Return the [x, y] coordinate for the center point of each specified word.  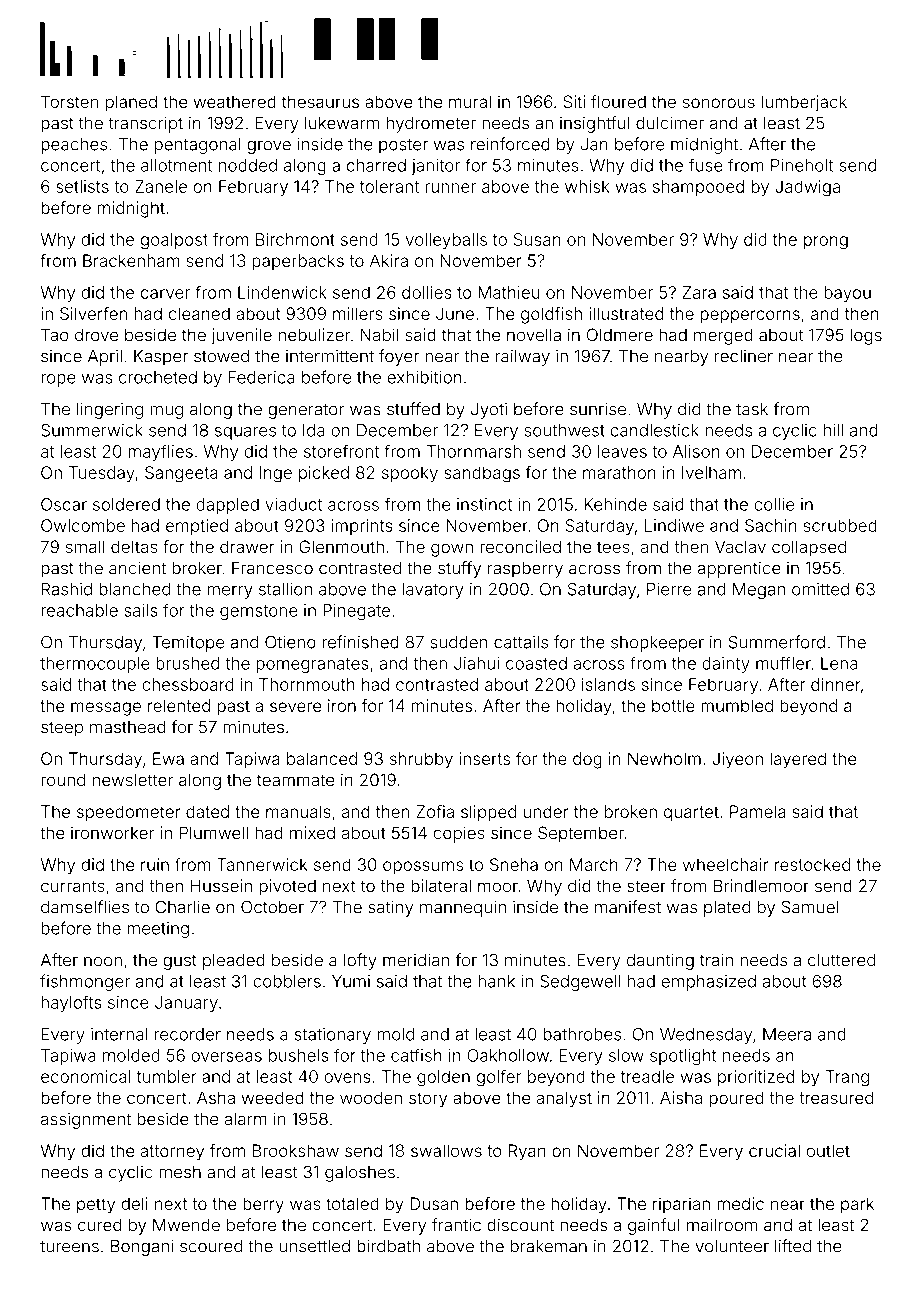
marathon [619, 472]
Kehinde [615, 504]
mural [470, 101]
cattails [521, 642]
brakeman [549, 1246]
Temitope [188, 644]
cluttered [841, 960]
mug [166, 412]
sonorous [719, 103]
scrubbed [840, 525]
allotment [176, 165]
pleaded [234, 962]
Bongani [142, 1247]
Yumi [351, 981]
